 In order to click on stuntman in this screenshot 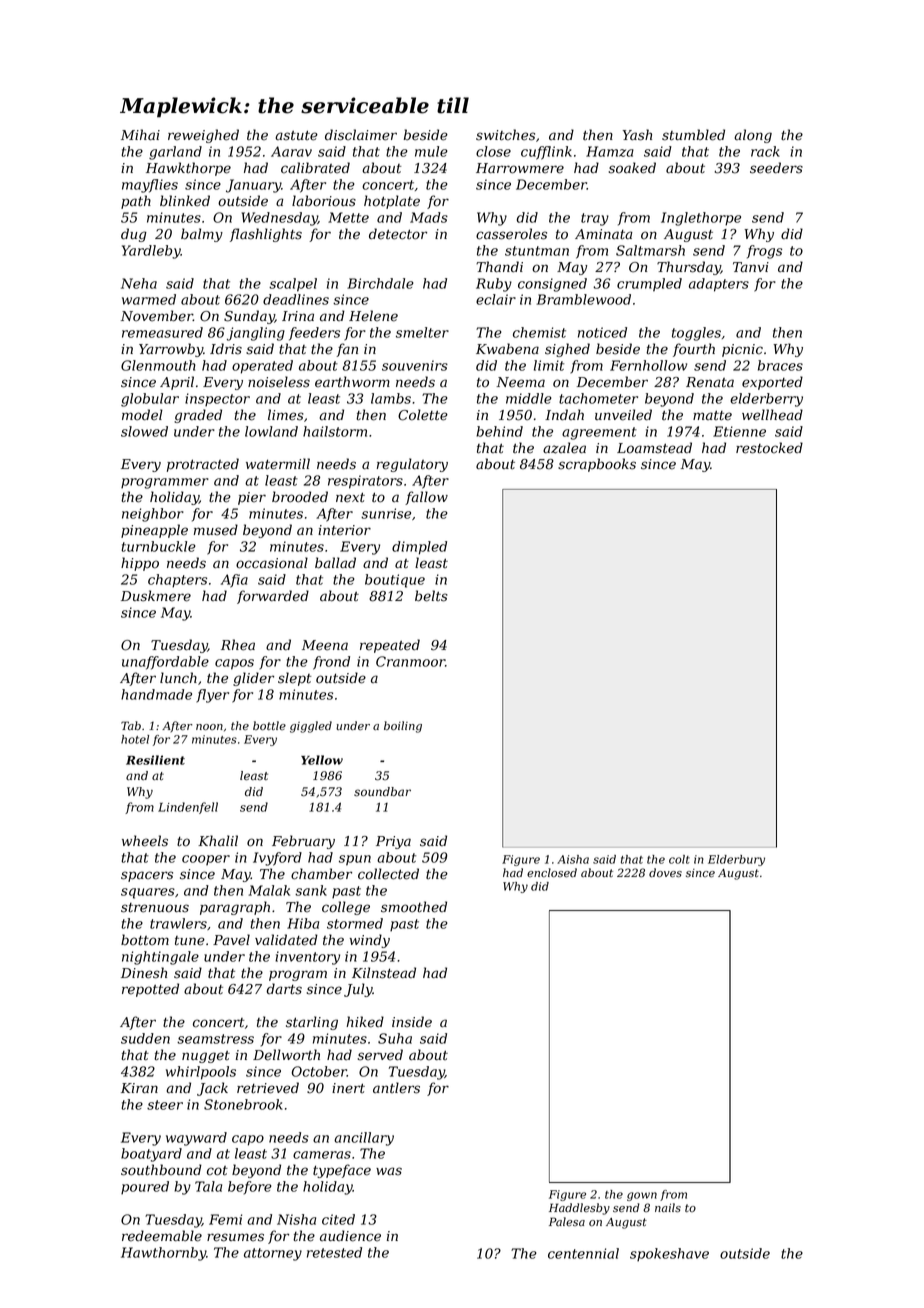, I will do `click(537, 251)`.
